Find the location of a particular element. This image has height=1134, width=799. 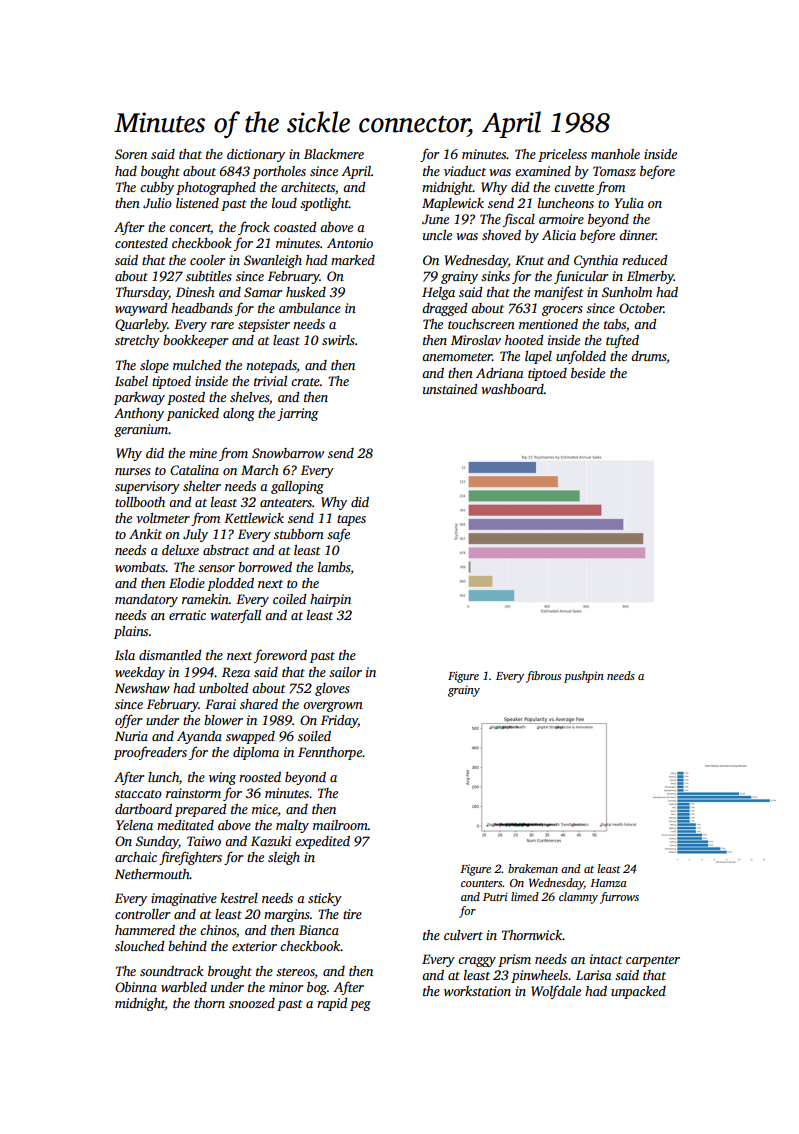

washboard is located at coordinates (512, 389).
